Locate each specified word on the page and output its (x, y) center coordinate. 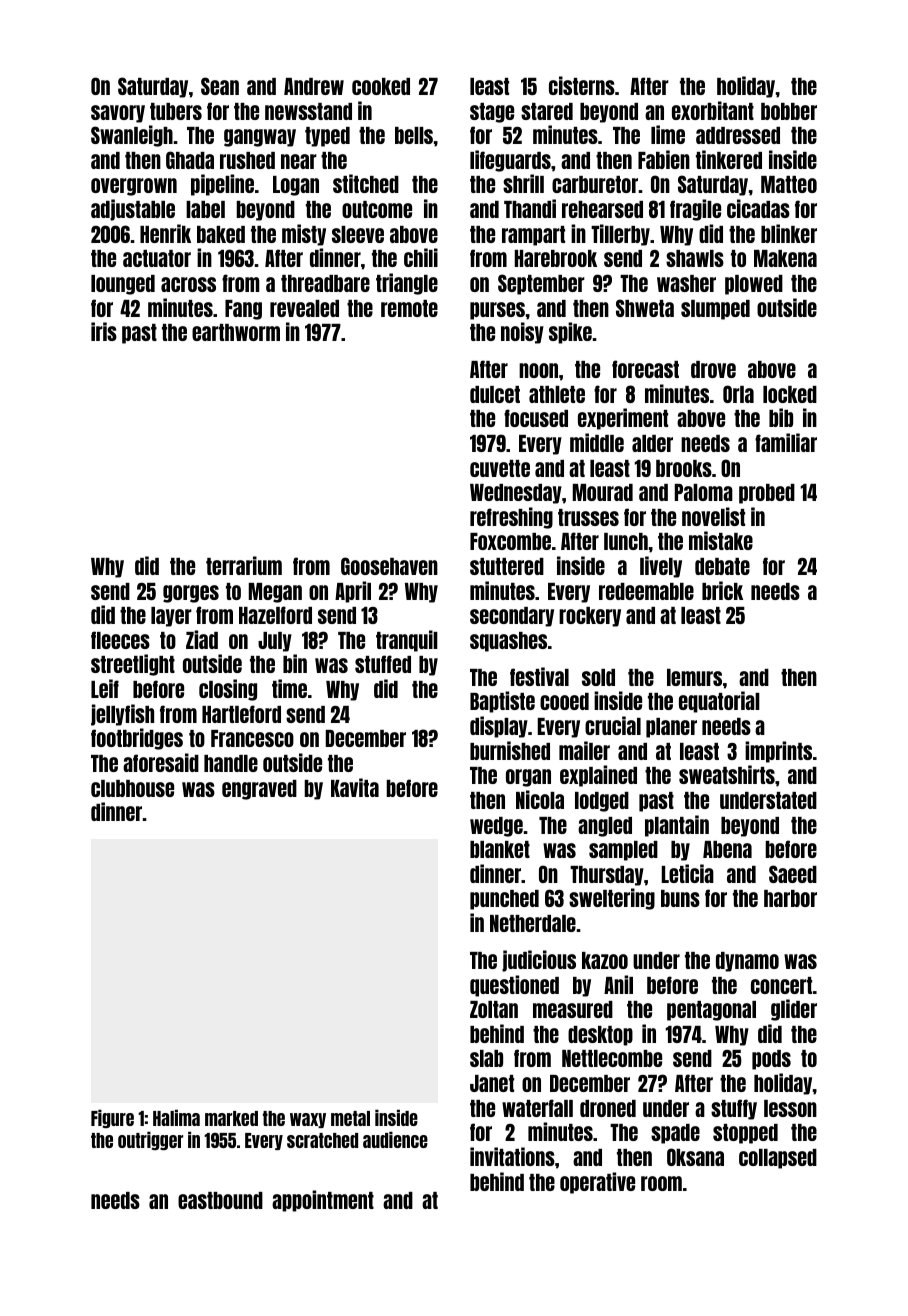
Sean (220, 86)
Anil (618, 984)
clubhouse (132, 788)
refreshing (511, 518)
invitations (512, 1156)
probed (767, 494)
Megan (275, 593)
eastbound (220, 1200)
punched (504, 900)
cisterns (582, 85)
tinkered (729, 159)
